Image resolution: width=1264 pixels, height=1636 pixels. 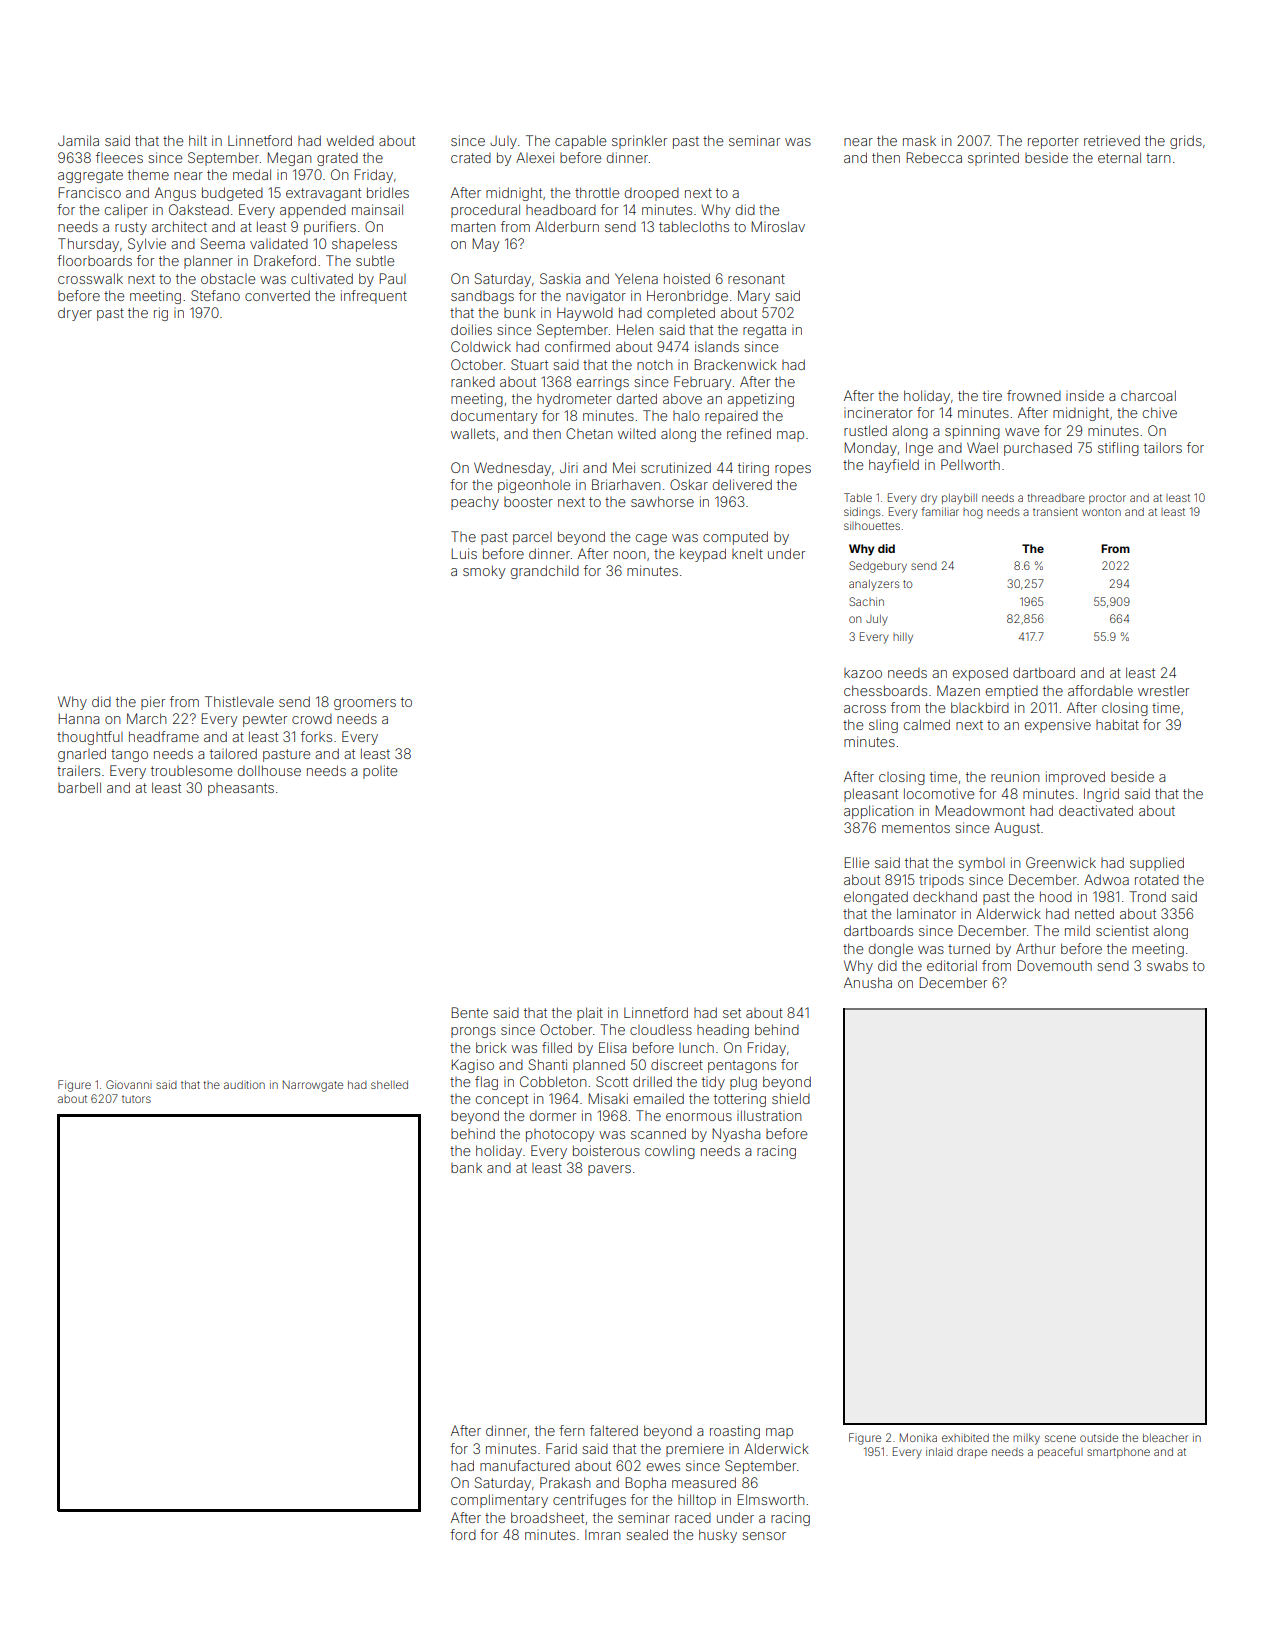 I want to click on incinerator, so click(x=878, y=412).
